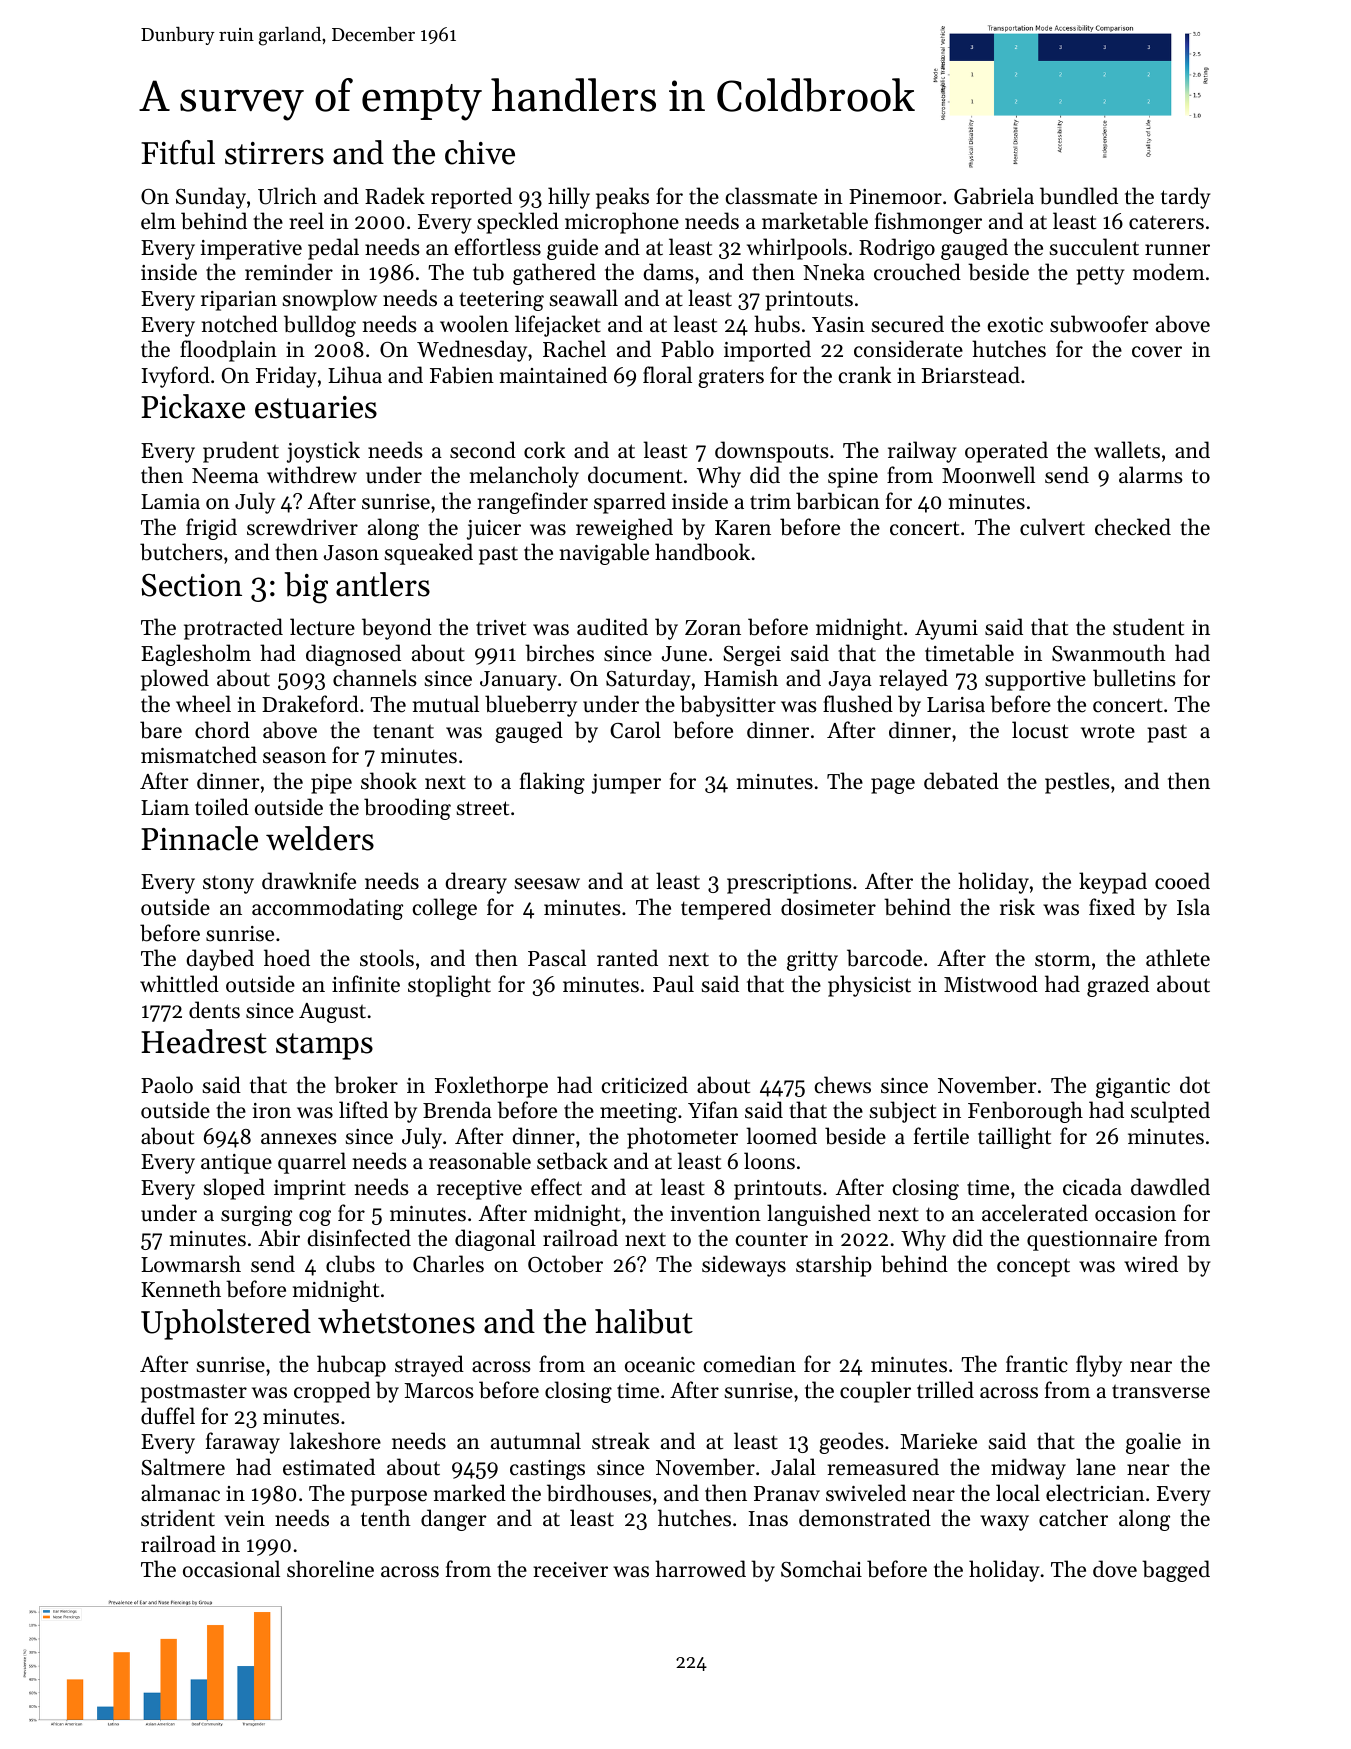 The image size is (1351, 1749). What do you see at coordinates (256, 1216) in the screenshot?
I see `surging` at bounding box center [256, 1216].
